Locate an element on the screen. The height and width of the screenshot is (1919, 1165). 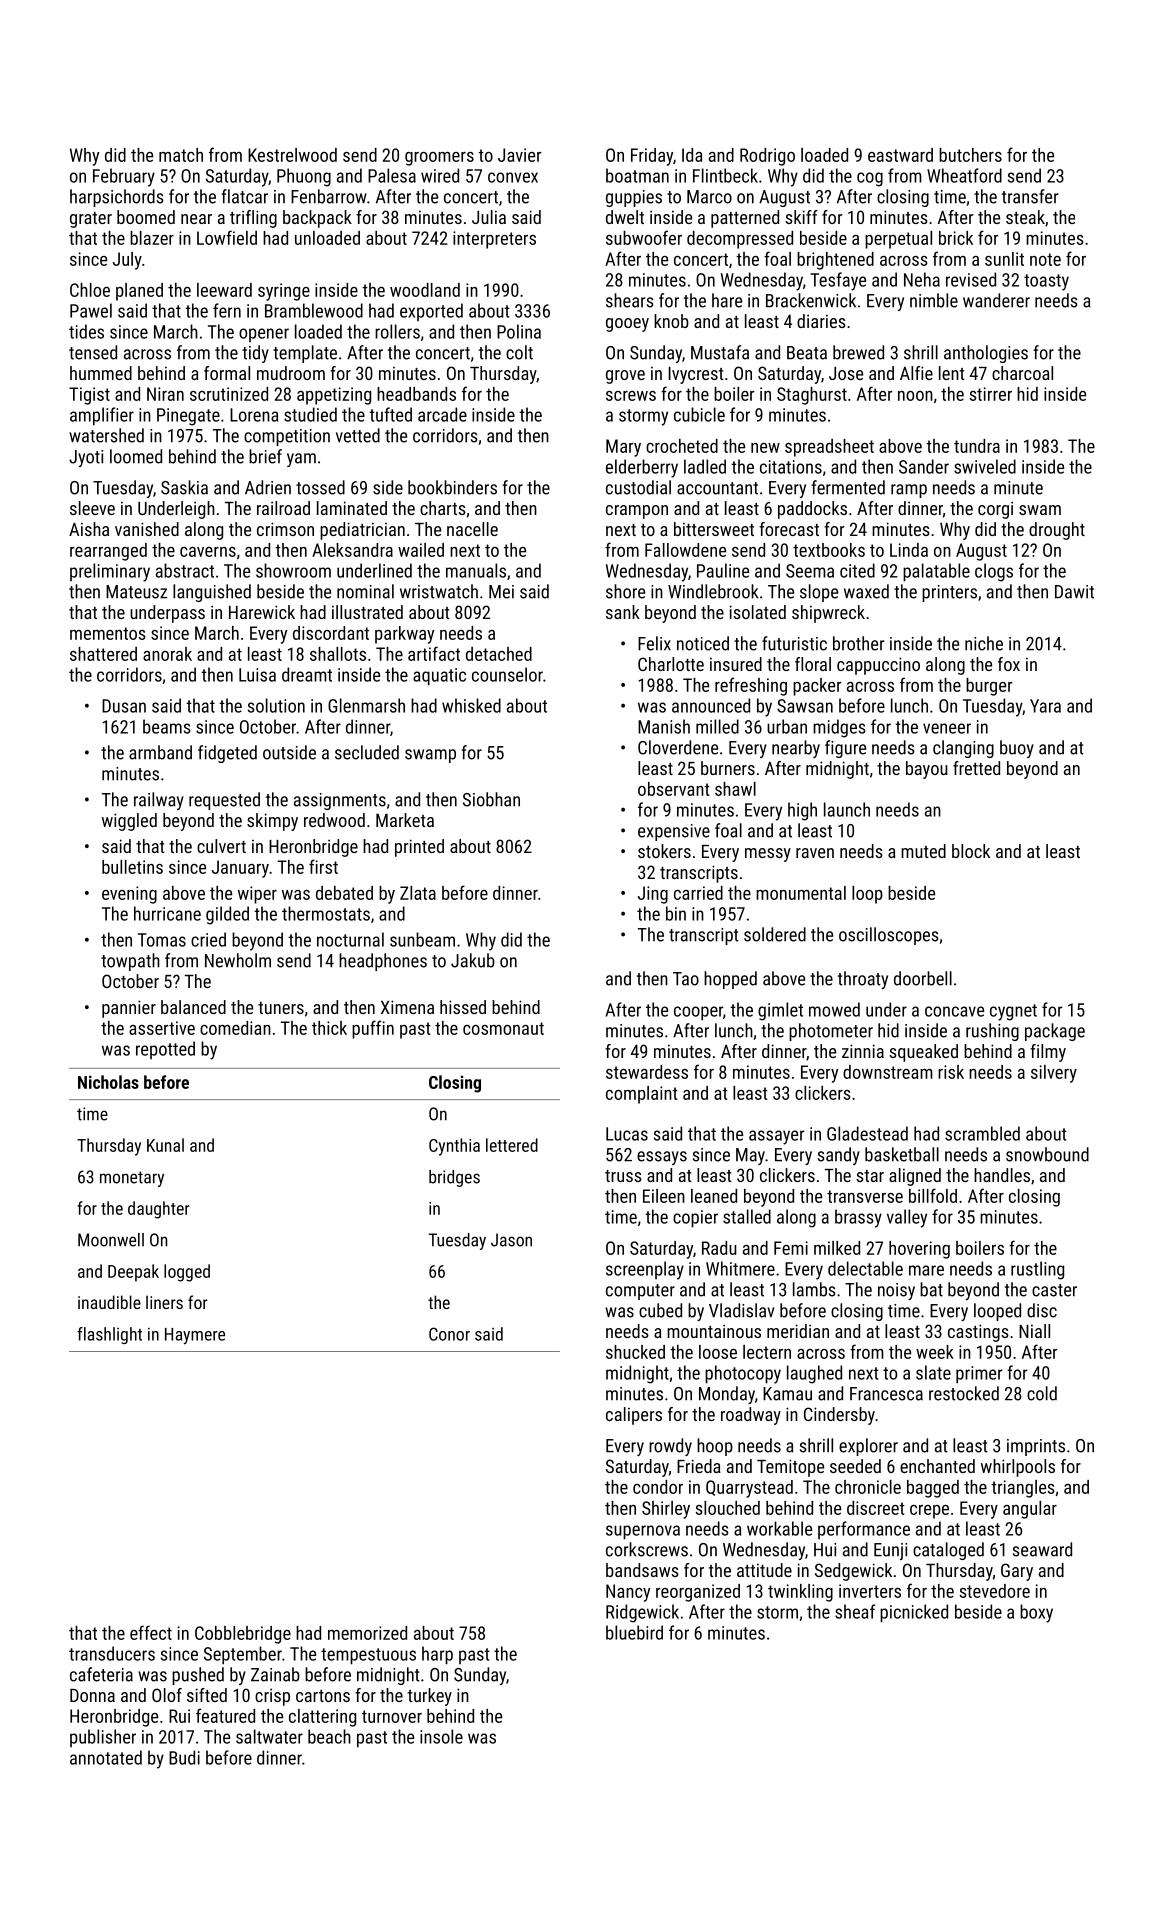
loomed is located at coordinates (136, 456).
